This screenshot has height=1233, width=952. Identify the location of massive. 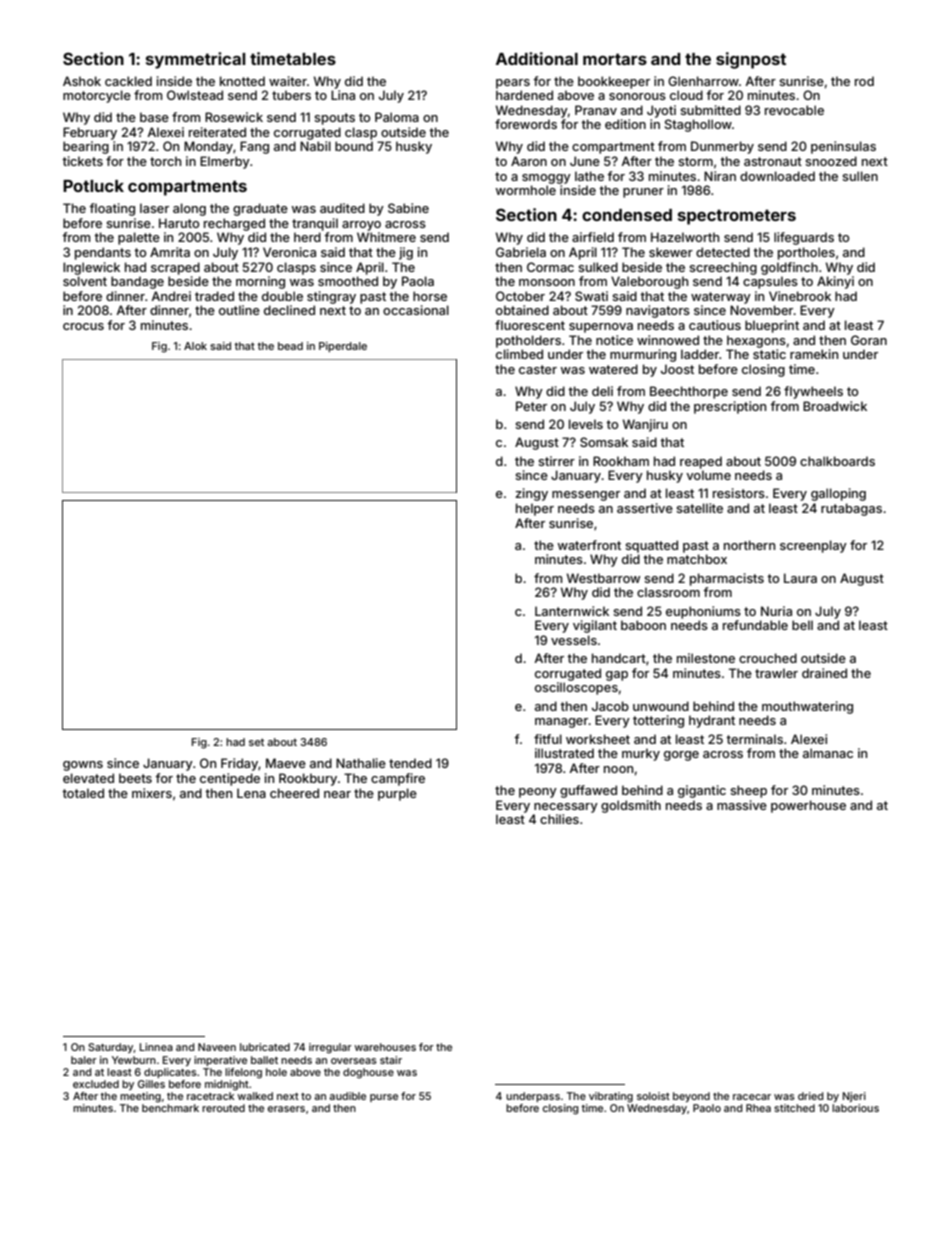
(742, 805).
